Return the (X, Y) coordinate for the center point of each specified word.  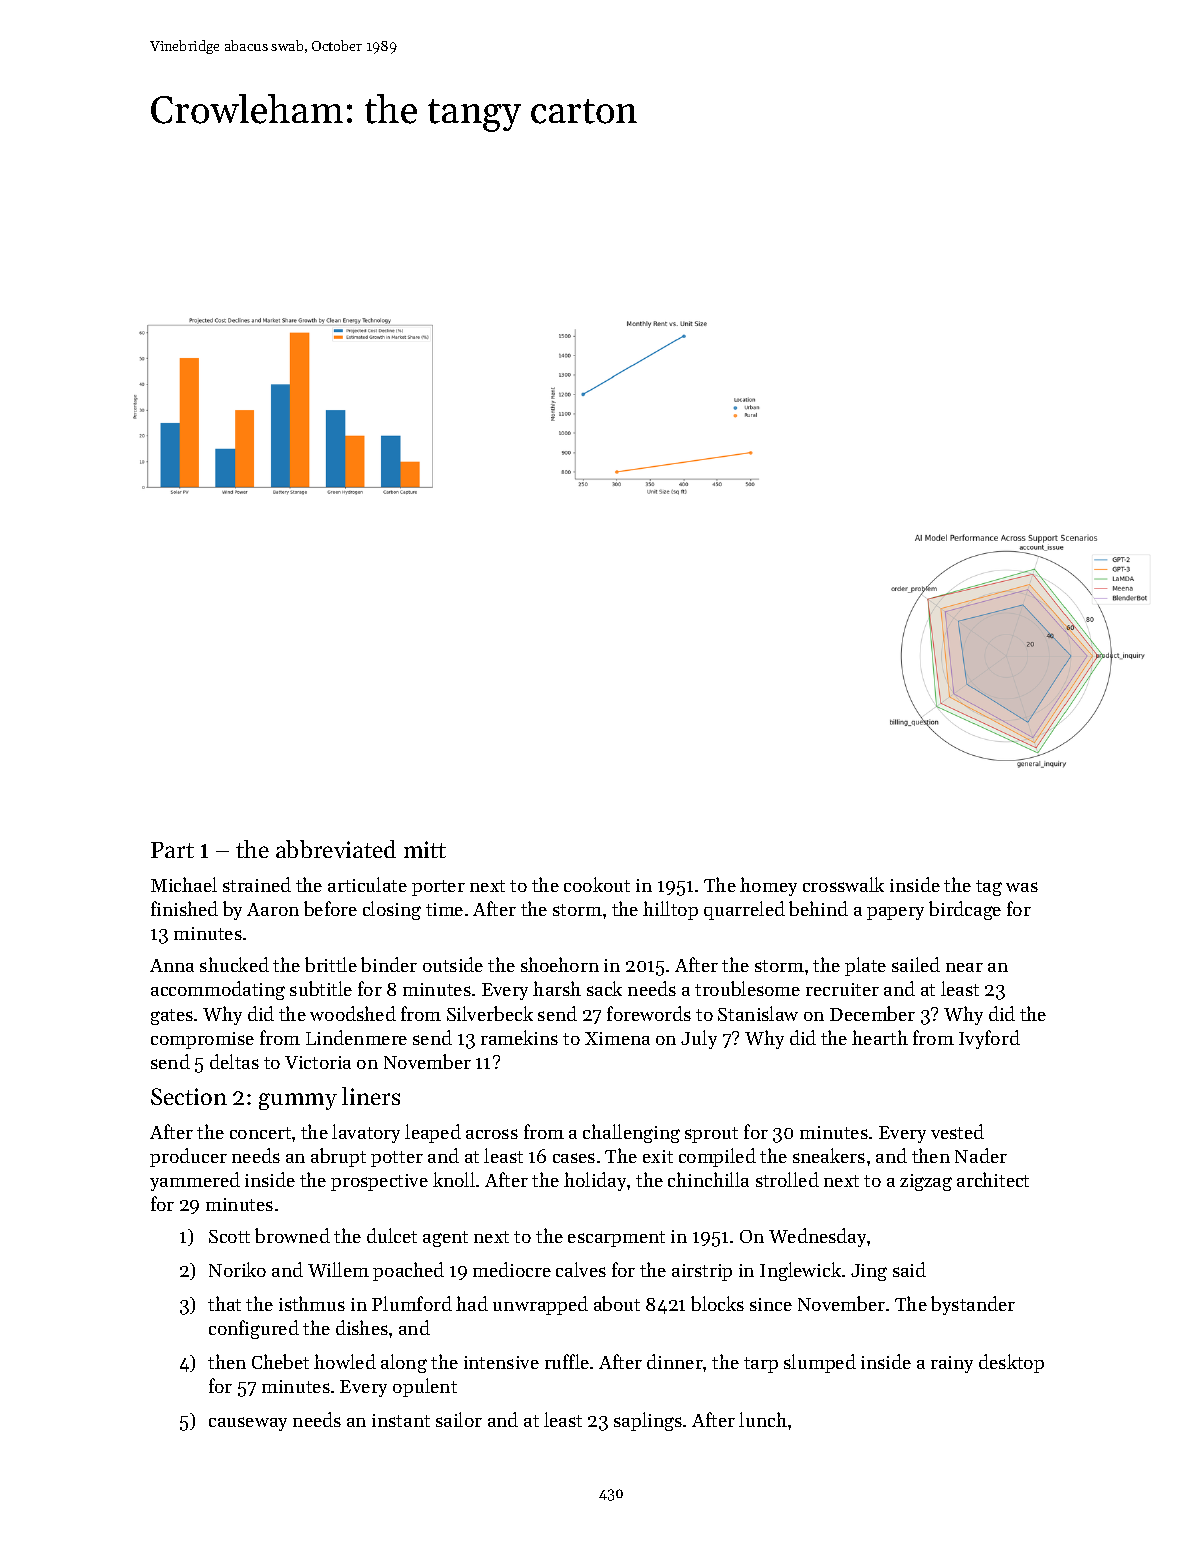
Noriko (237, 1269)
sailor (459, 1419)
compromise (202, 1040)
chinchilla (708, 1179)
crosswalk (843, 884)
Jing (869, 1272)
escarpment (616, 1239)
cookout (597, 884)
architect (993, 1179)
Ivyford (989, 1039)
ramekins (519, 1037)
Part (172, 850)
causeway (248, 1424)
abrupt (338, 1157)
